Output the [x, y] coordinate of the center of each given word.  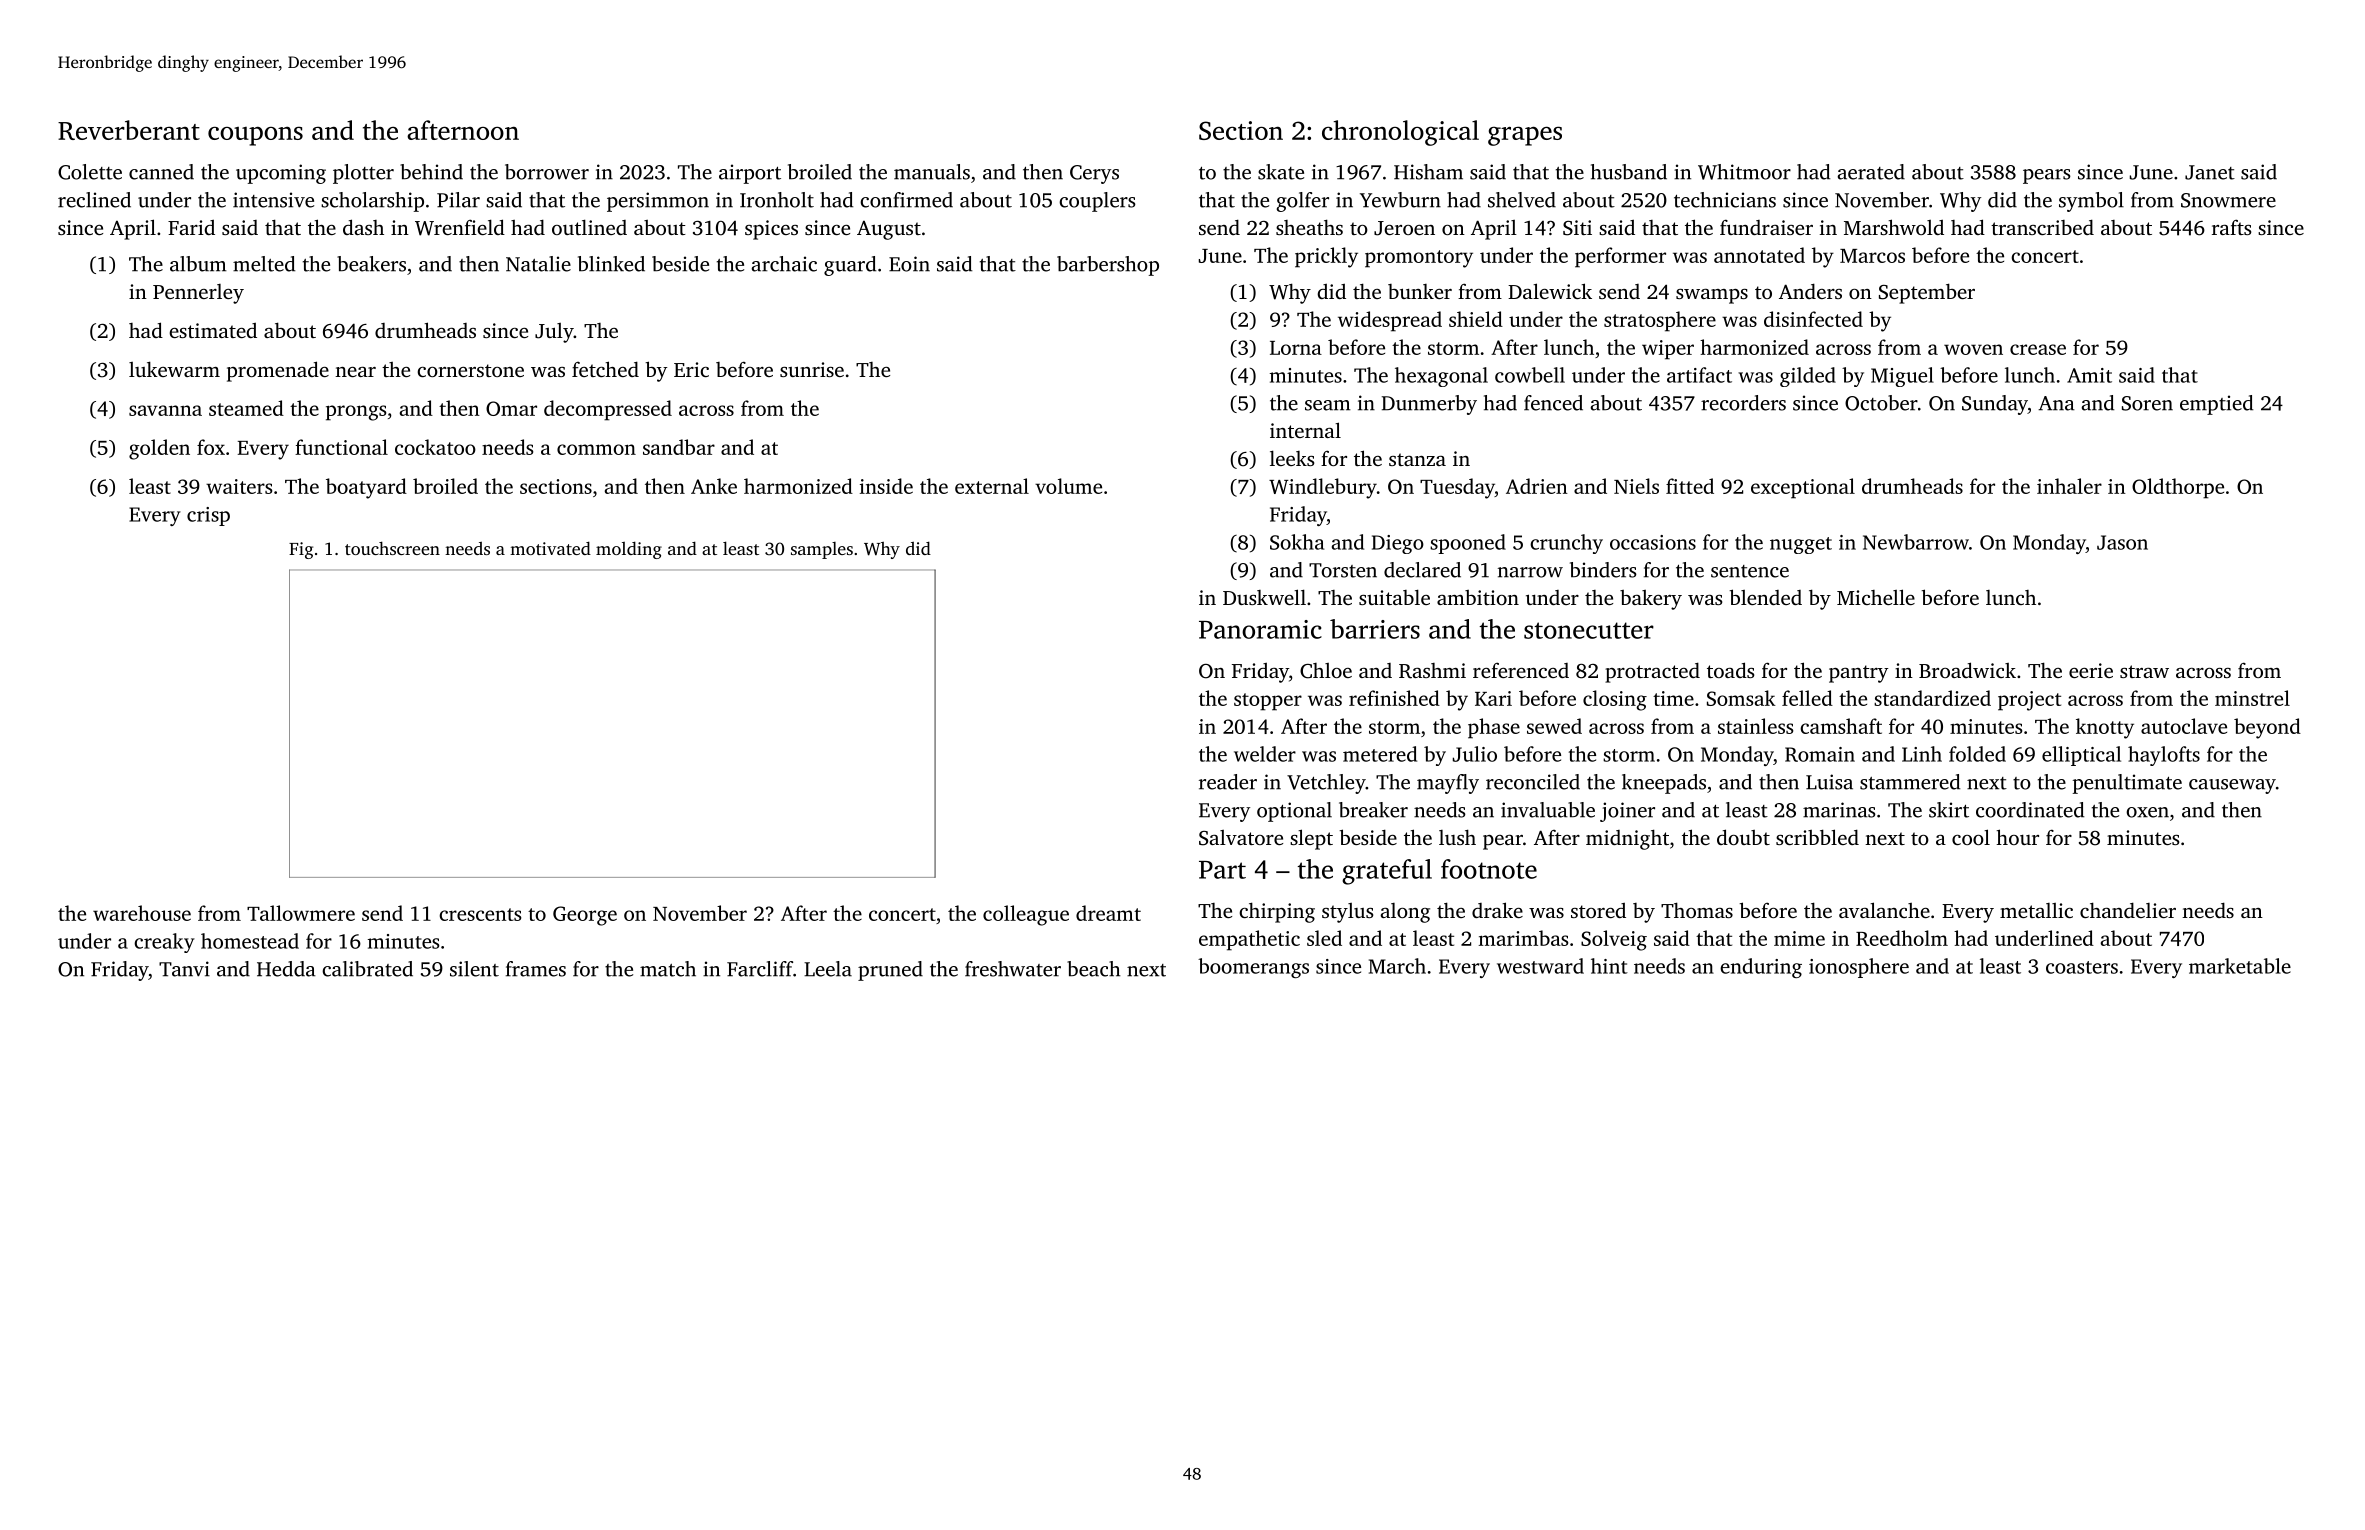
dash [363, 227]
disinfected [1813, 319]
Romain [1820, 754]
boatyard [366, 488]
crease [2038, 349]
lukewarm [174, 369]
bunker [1420, 291]
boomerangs [1253, 968]
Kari [1493, 698]
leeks [1292, 458]
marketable [2240, 966]
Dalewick [1550, 291]
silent [474, 969]
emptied [2216, 405]
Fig [301, 550]
